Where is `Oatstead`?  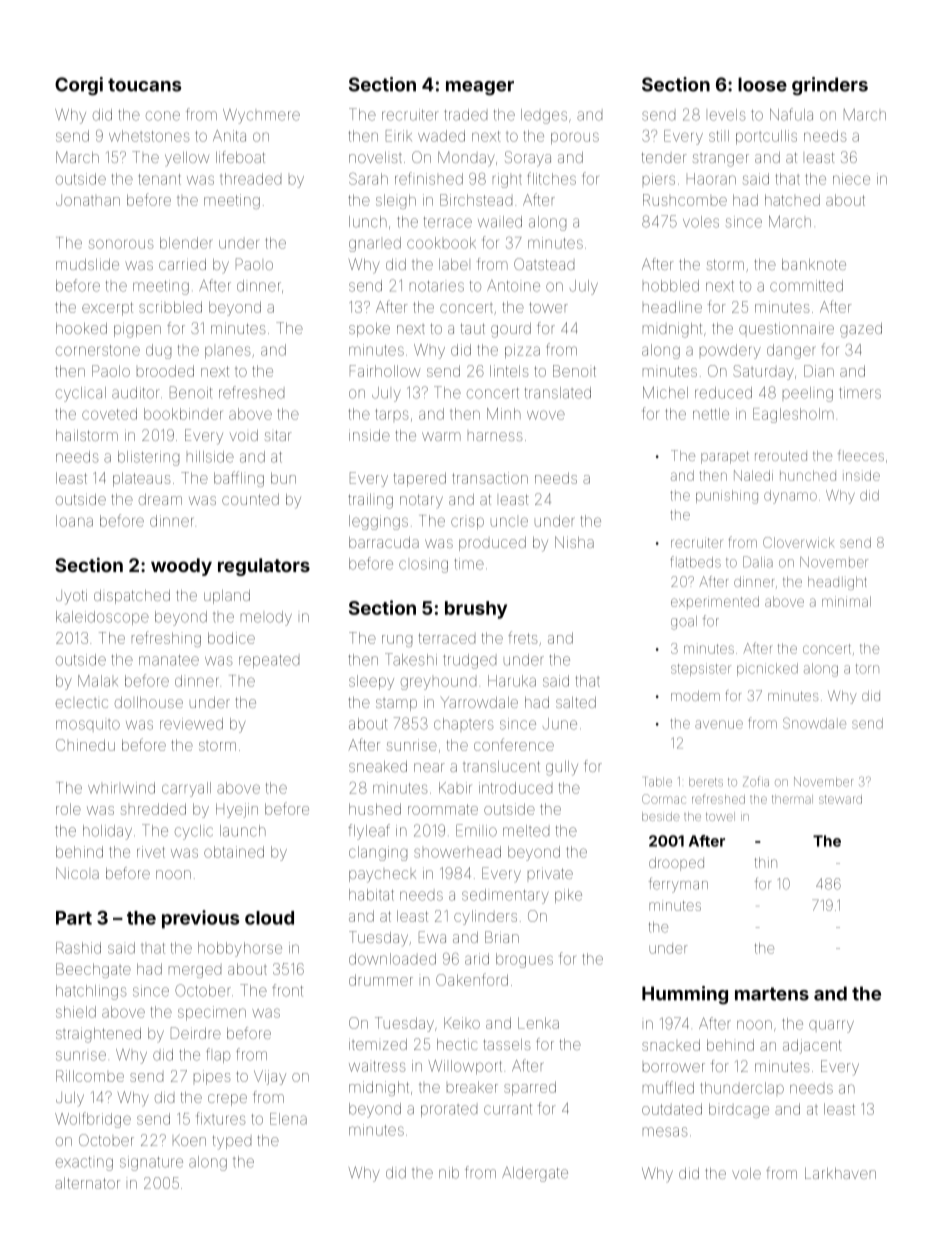
Oatstead is located at coordinates (544, 264).
